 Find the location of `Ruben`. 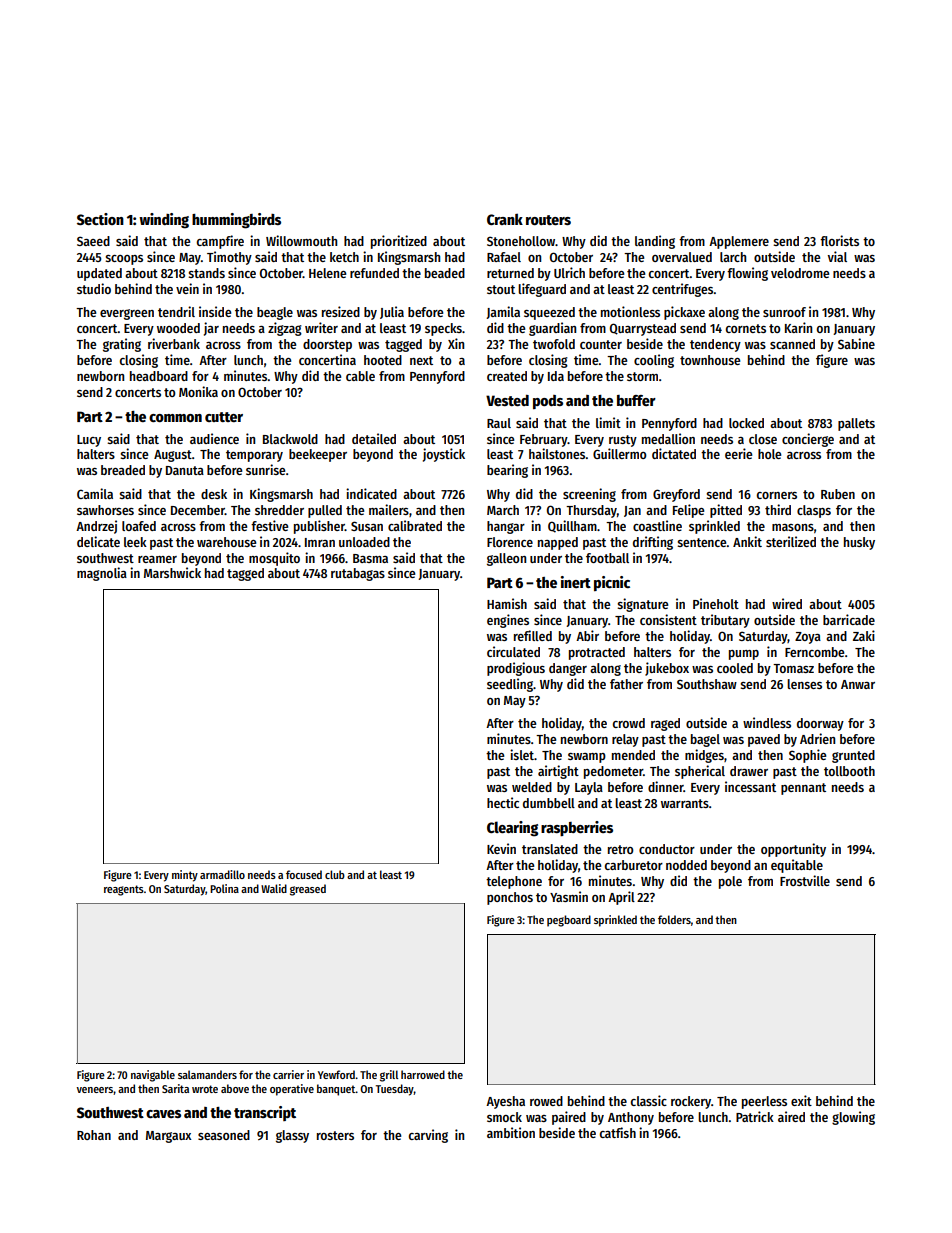

Ruben is located at coordinates (838, 494).
